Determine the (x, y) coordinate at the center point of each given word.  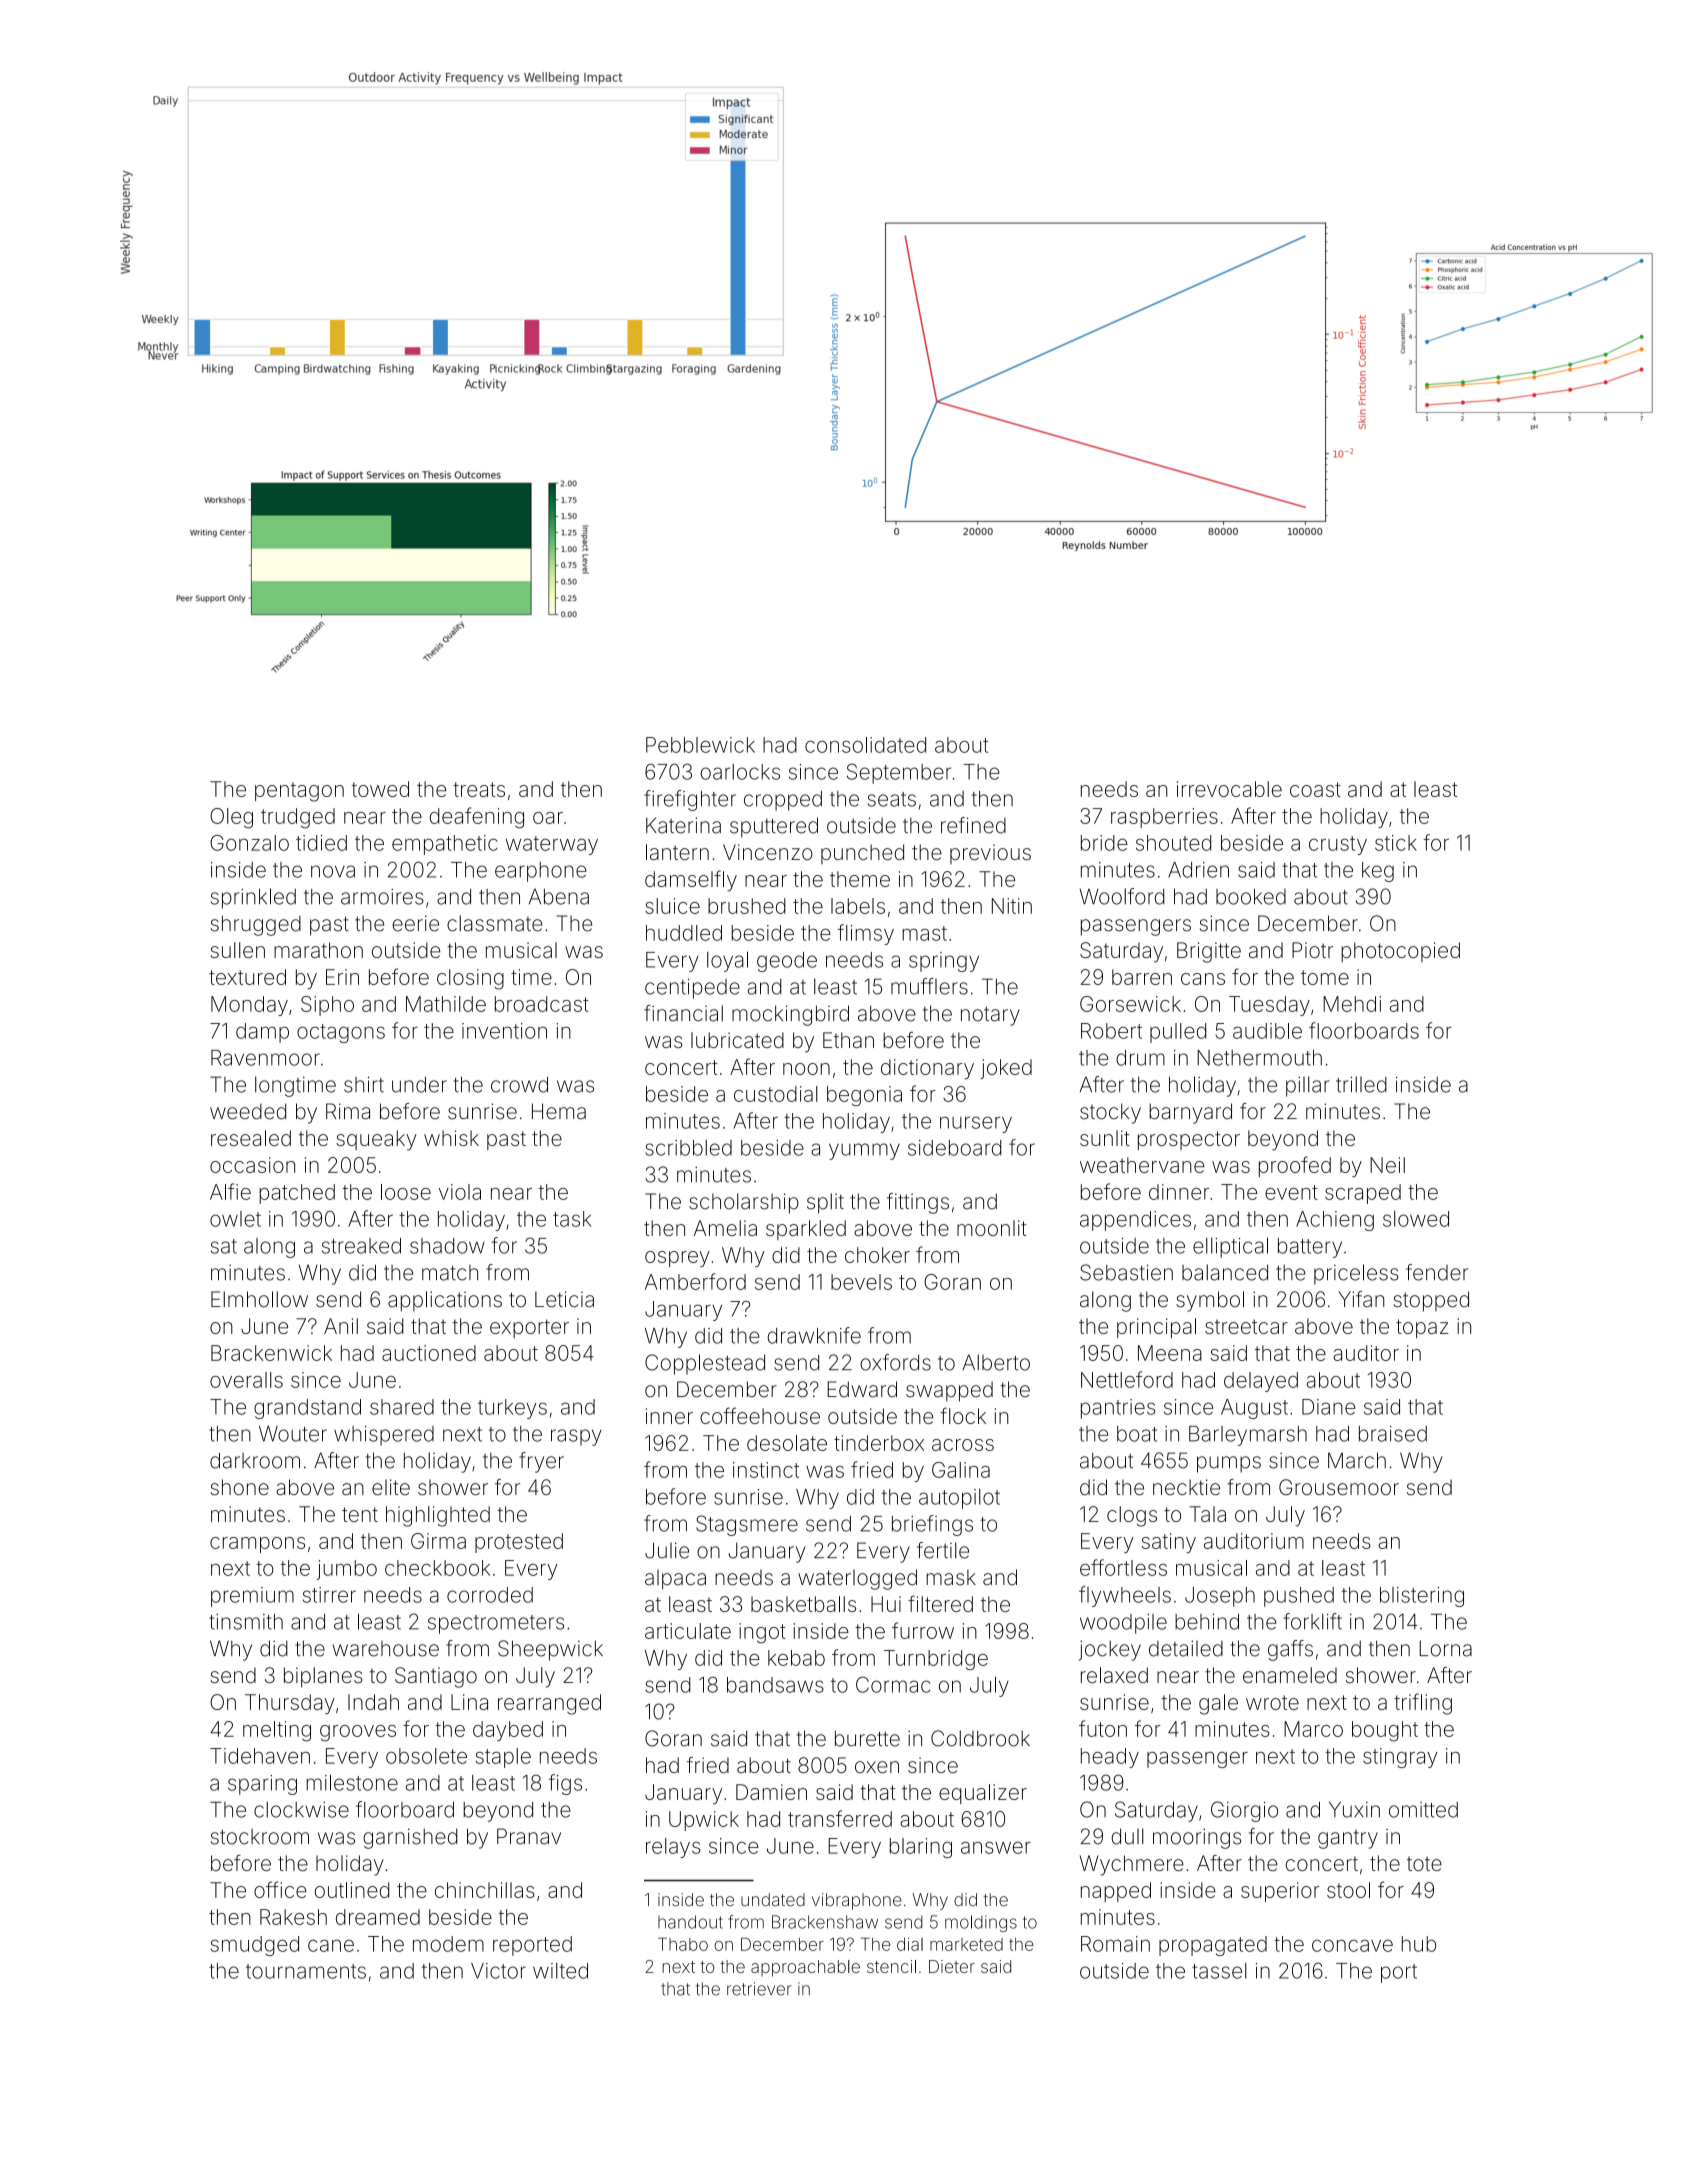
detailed (1186, 1648)
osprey (677, 1259)
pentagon (299, 792)
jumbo (347, 1570)
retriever (759, 1989)
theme (860, 879)
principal (1156, 1328)
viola (460, 1192)
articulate (688, 1631)
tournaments (306, 1971)
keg (1378, 872)
